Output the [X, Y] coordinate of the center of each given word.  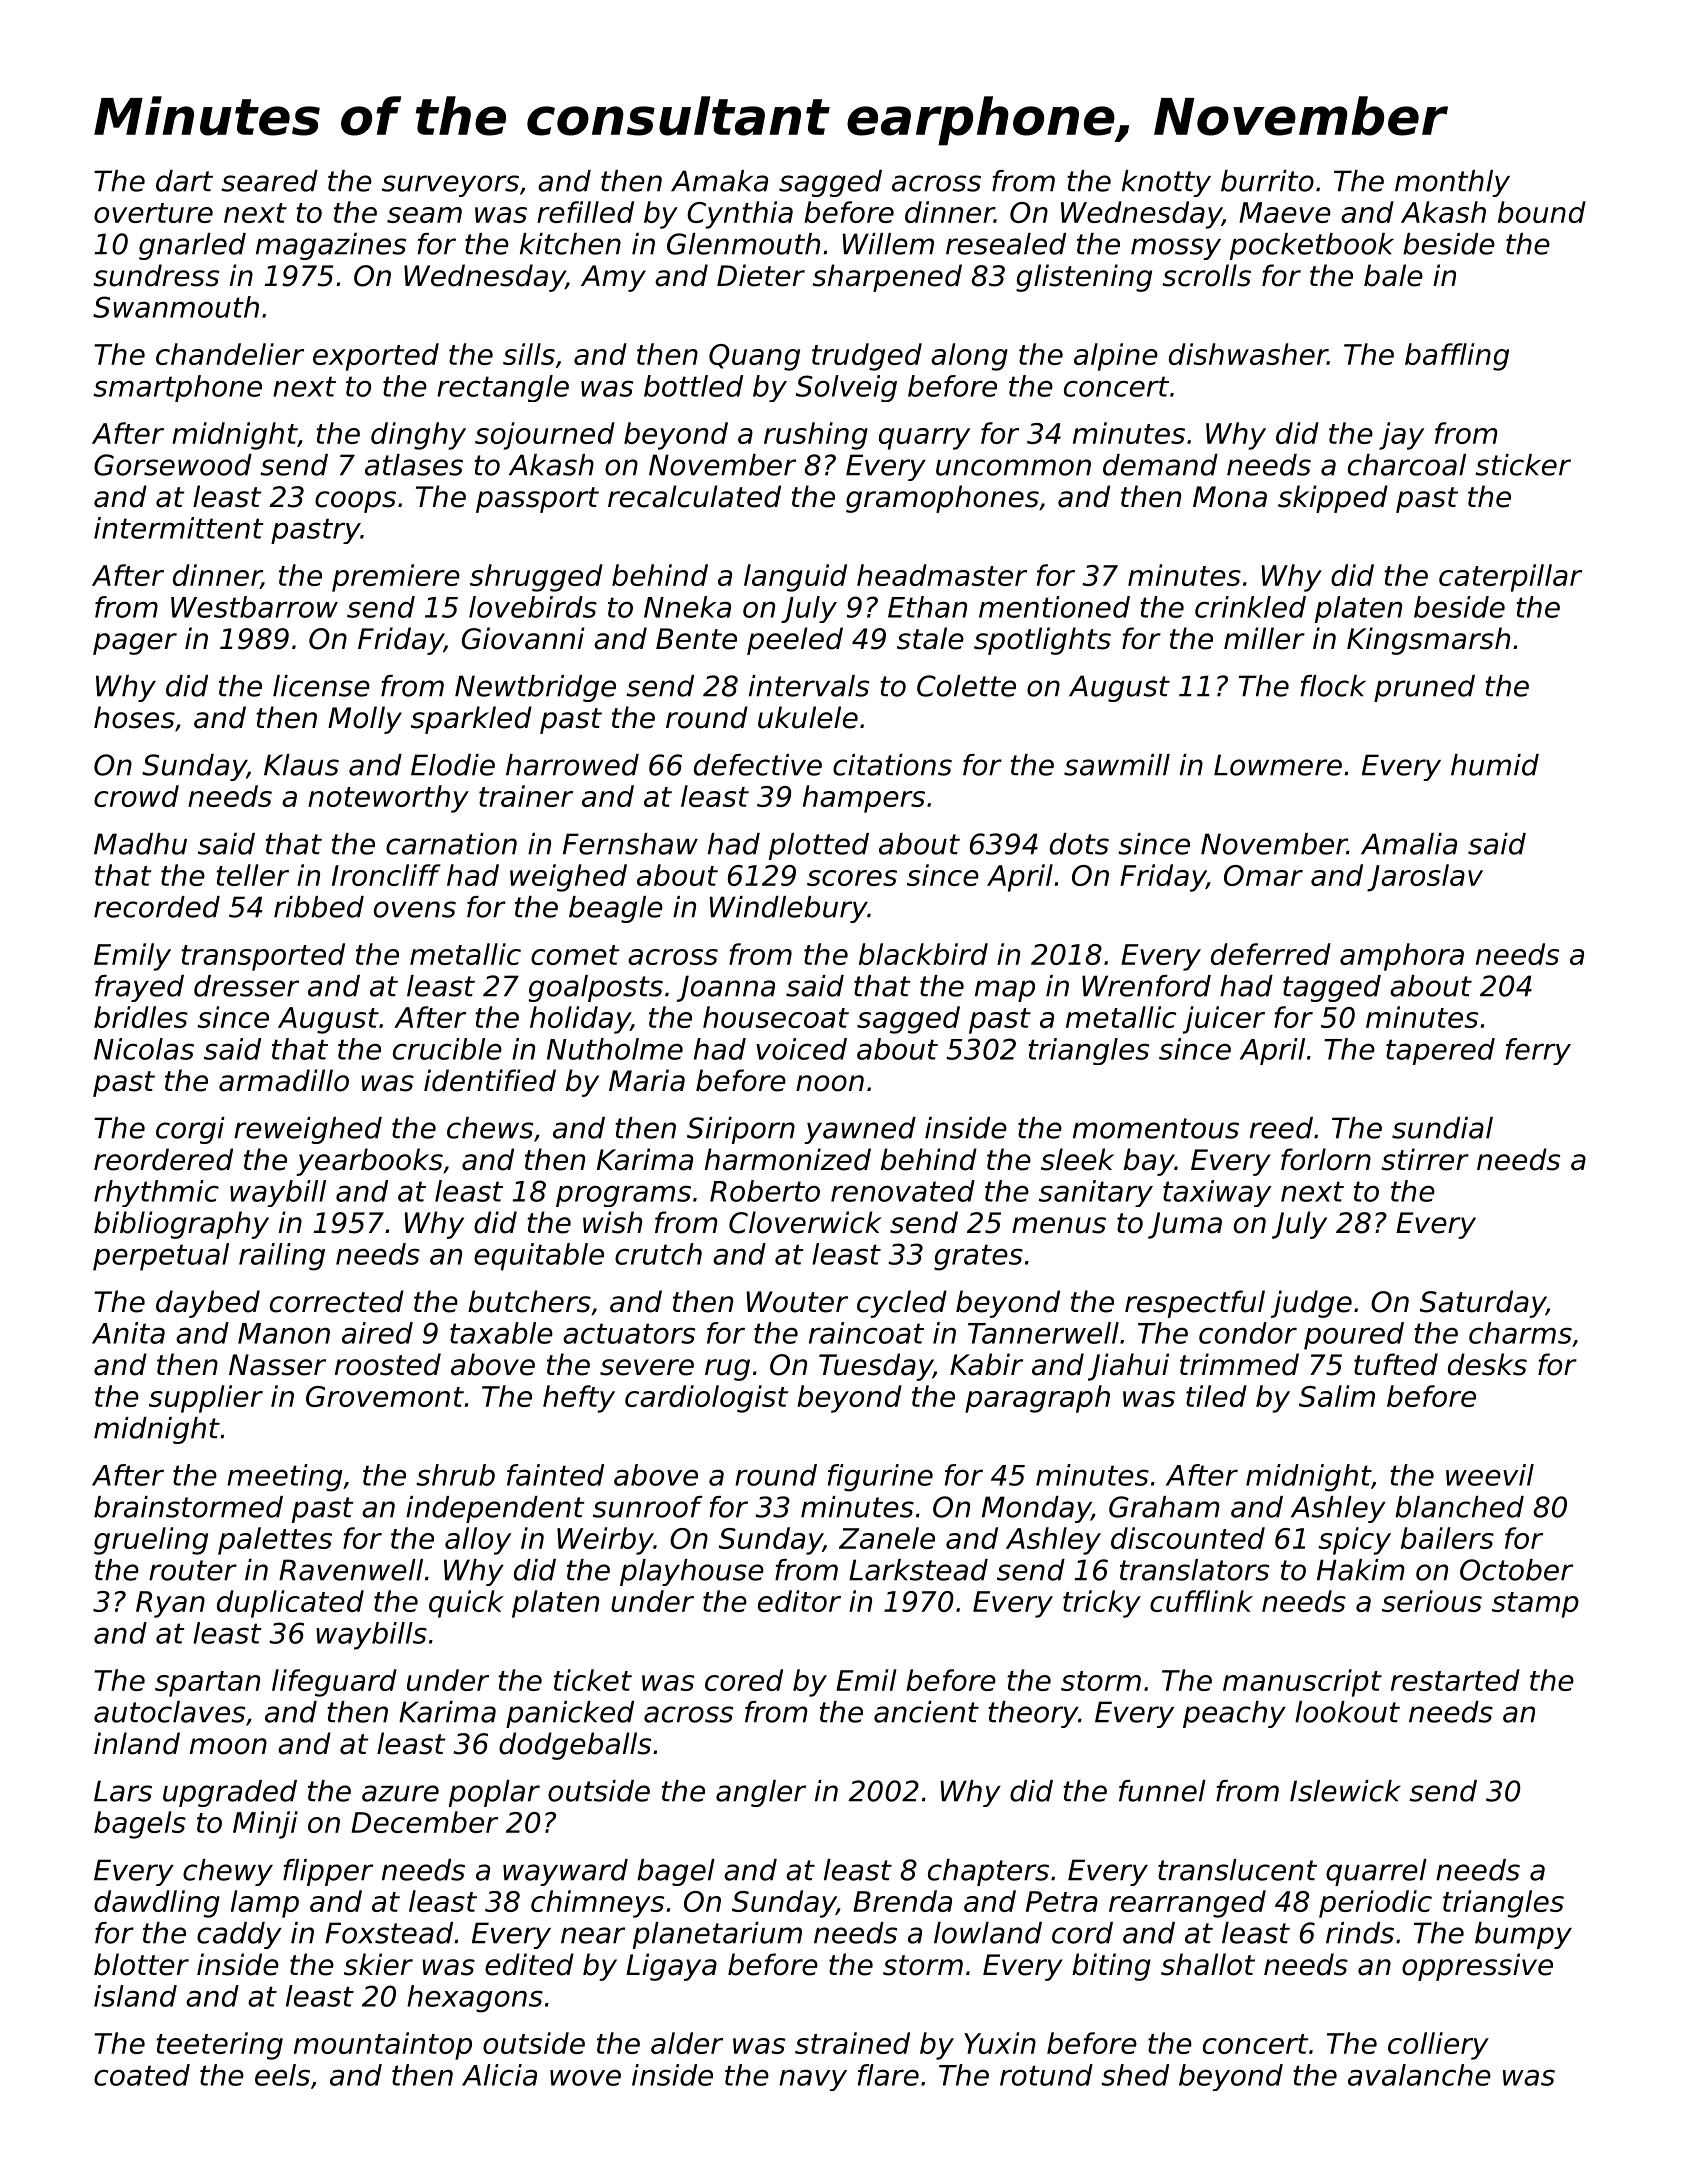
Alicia [499, 2075]
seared [269, 181]
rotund [1046, 2075]
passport [537, 500]
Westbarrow [254, 607]
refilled [585, 212]
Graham [1164, 1507]
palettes [275, 1541]
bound [1542, 212]
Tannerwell [1043, 1333]
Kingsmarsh [1428, 641]
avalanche [1419, 2075]
